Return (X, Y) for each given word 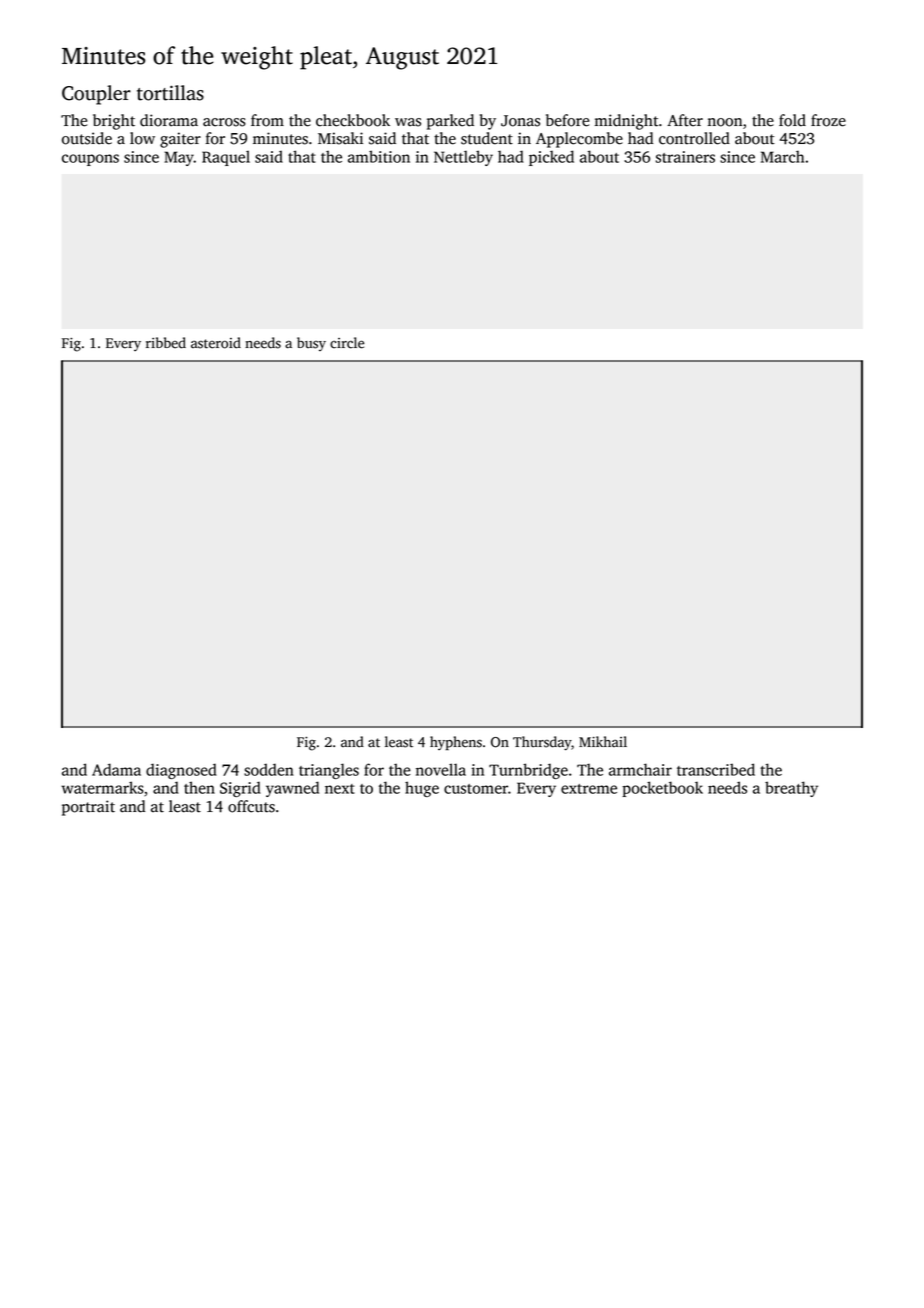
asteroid (216, 343)
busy (311, 344)
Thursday (542, 743)
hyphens (456, 743)
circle (347, 343)
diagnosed (181, 771)
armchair (640, 769)
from (267, 120)
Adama (116, 769)
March (782, 156)
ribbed (166, 343)
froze (828, 120)
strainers (685, 157)
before (567, 120)
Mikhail (603, 741)
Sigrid (240, 789)
